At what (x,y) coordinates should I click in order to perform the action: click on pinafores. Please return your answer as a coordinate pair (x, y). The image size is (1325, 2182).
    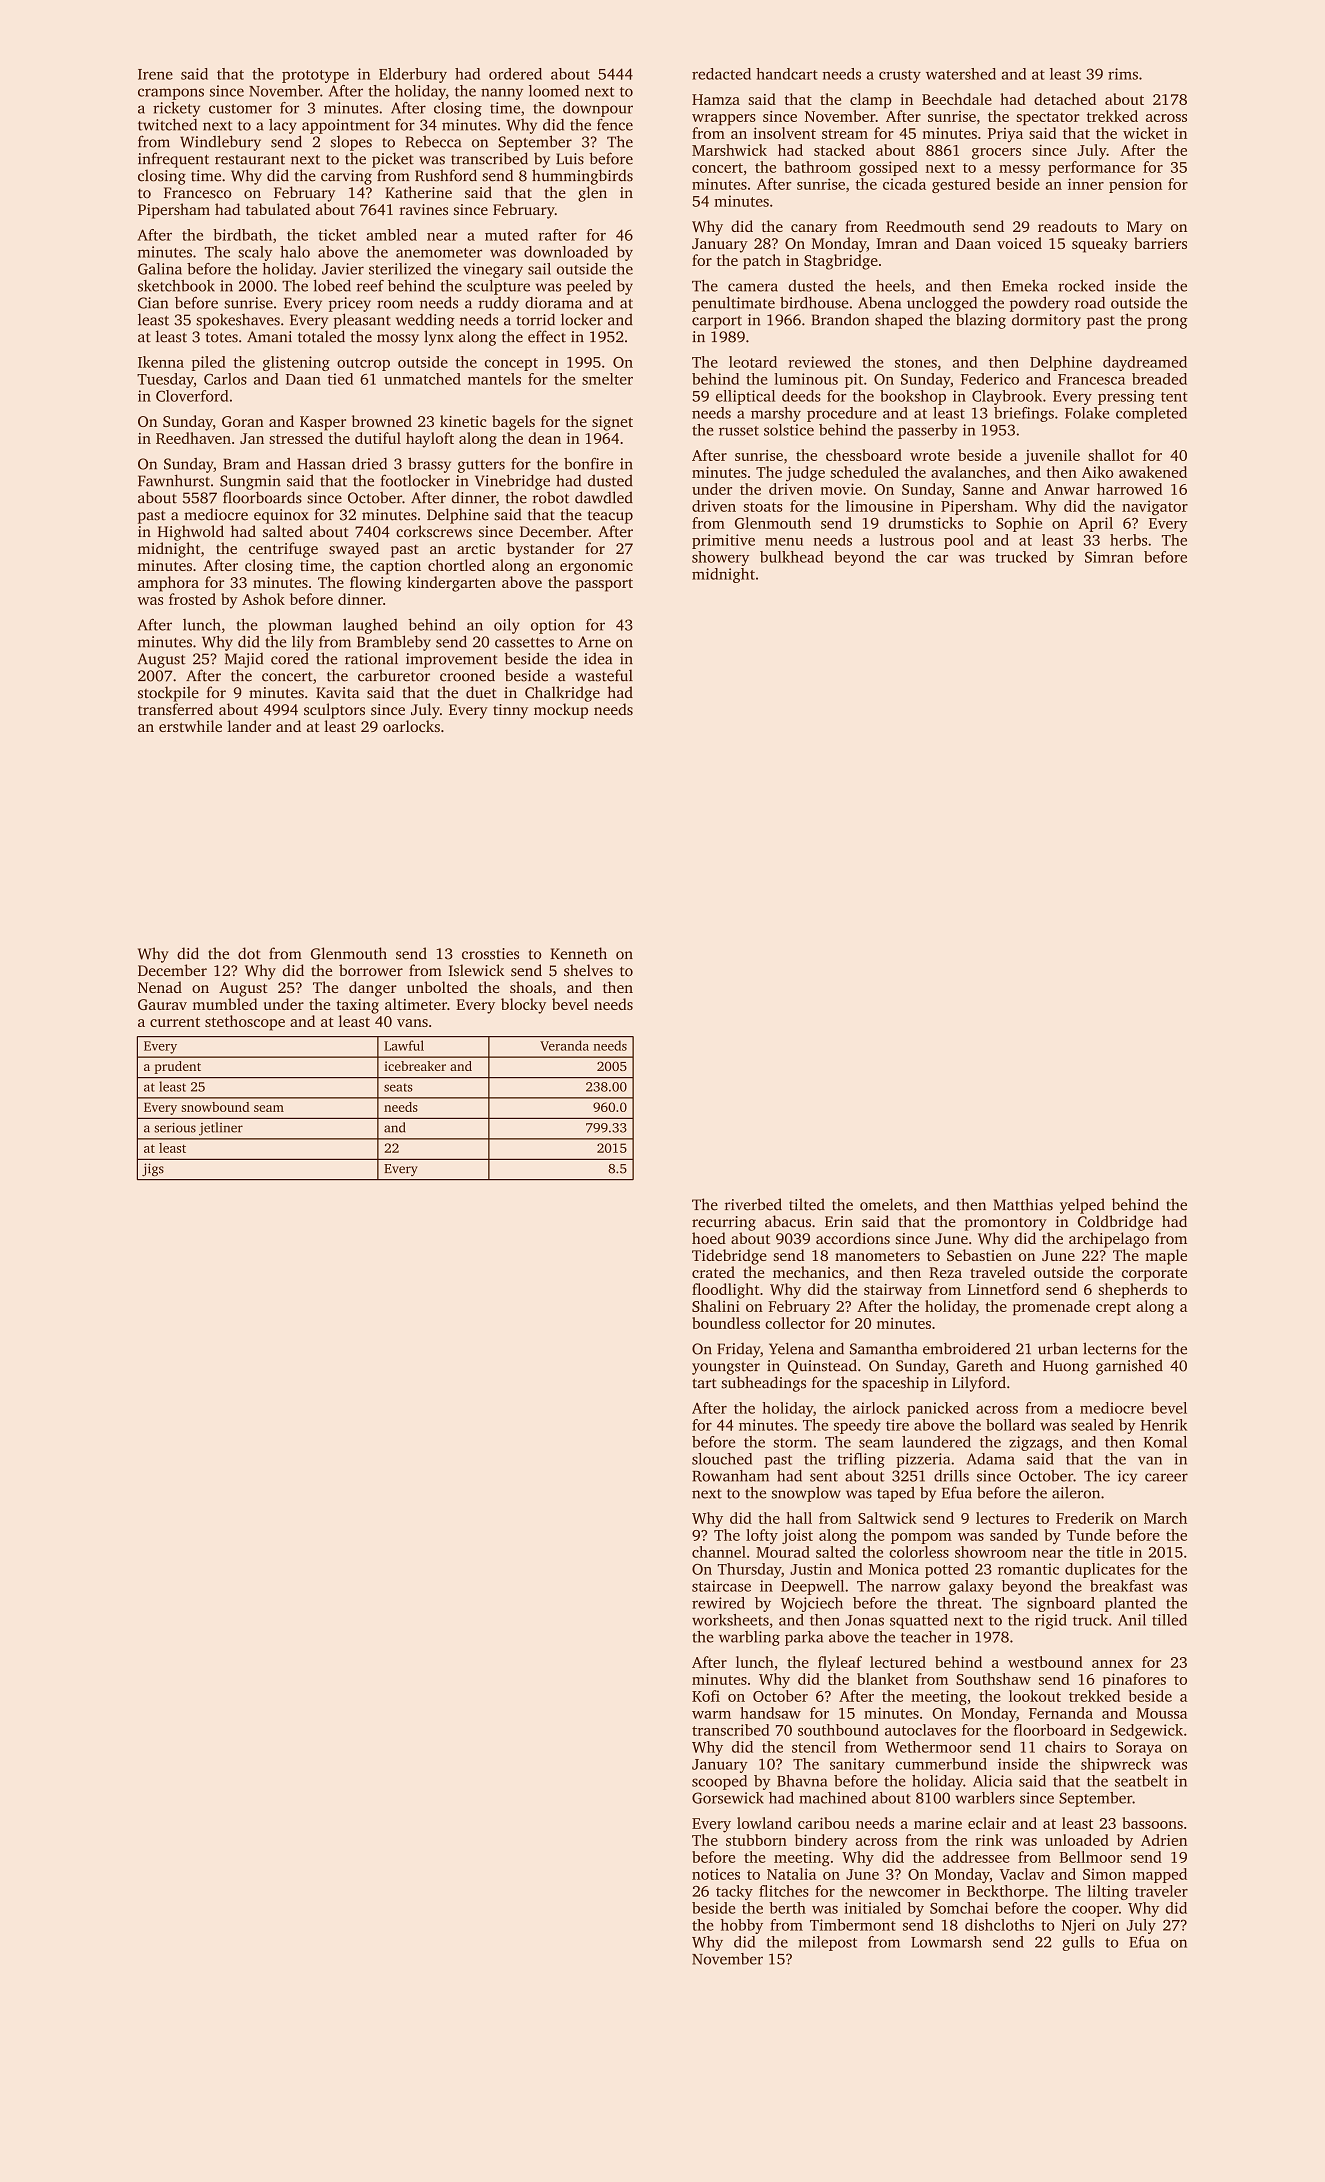
    Looking at the image, I should click on (1134, 1680).
